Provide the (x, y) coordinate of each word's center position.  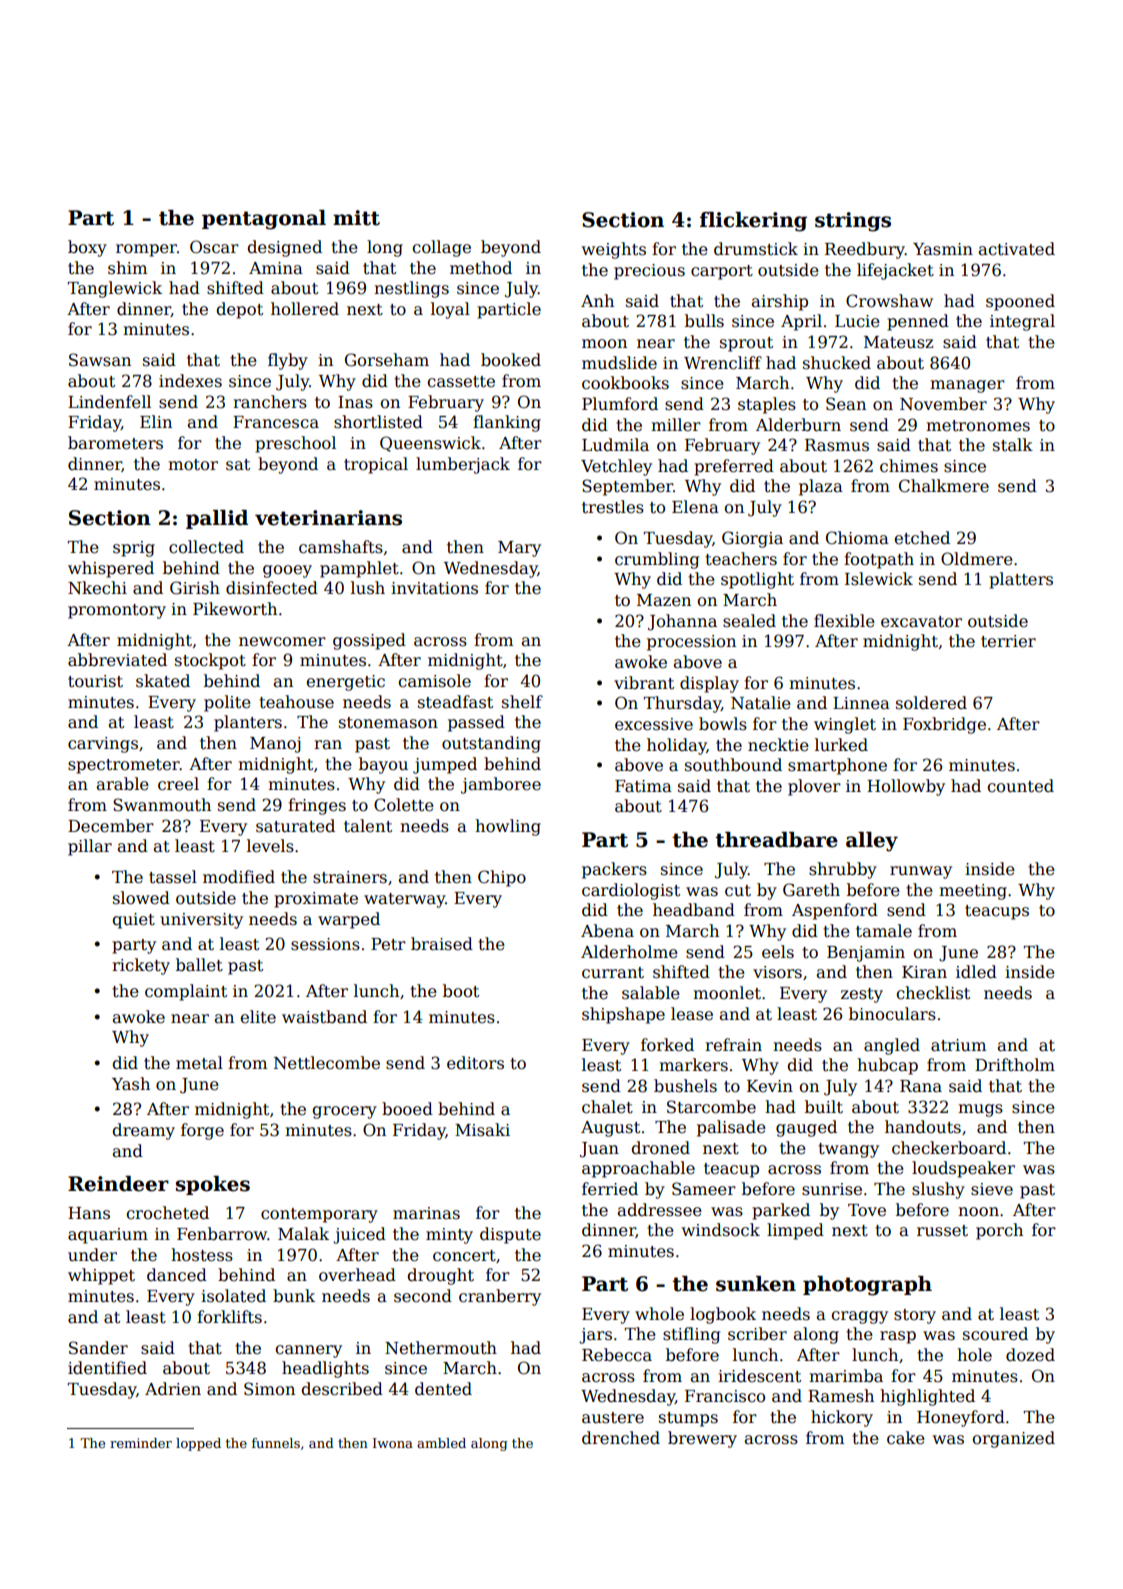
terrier (1008, 641)
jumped (445, 765)
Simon (269, 1389)
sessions (325, 944)
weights (614, 250)
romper (146, 250)
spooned (1020, 302)
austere (613, 1418)
